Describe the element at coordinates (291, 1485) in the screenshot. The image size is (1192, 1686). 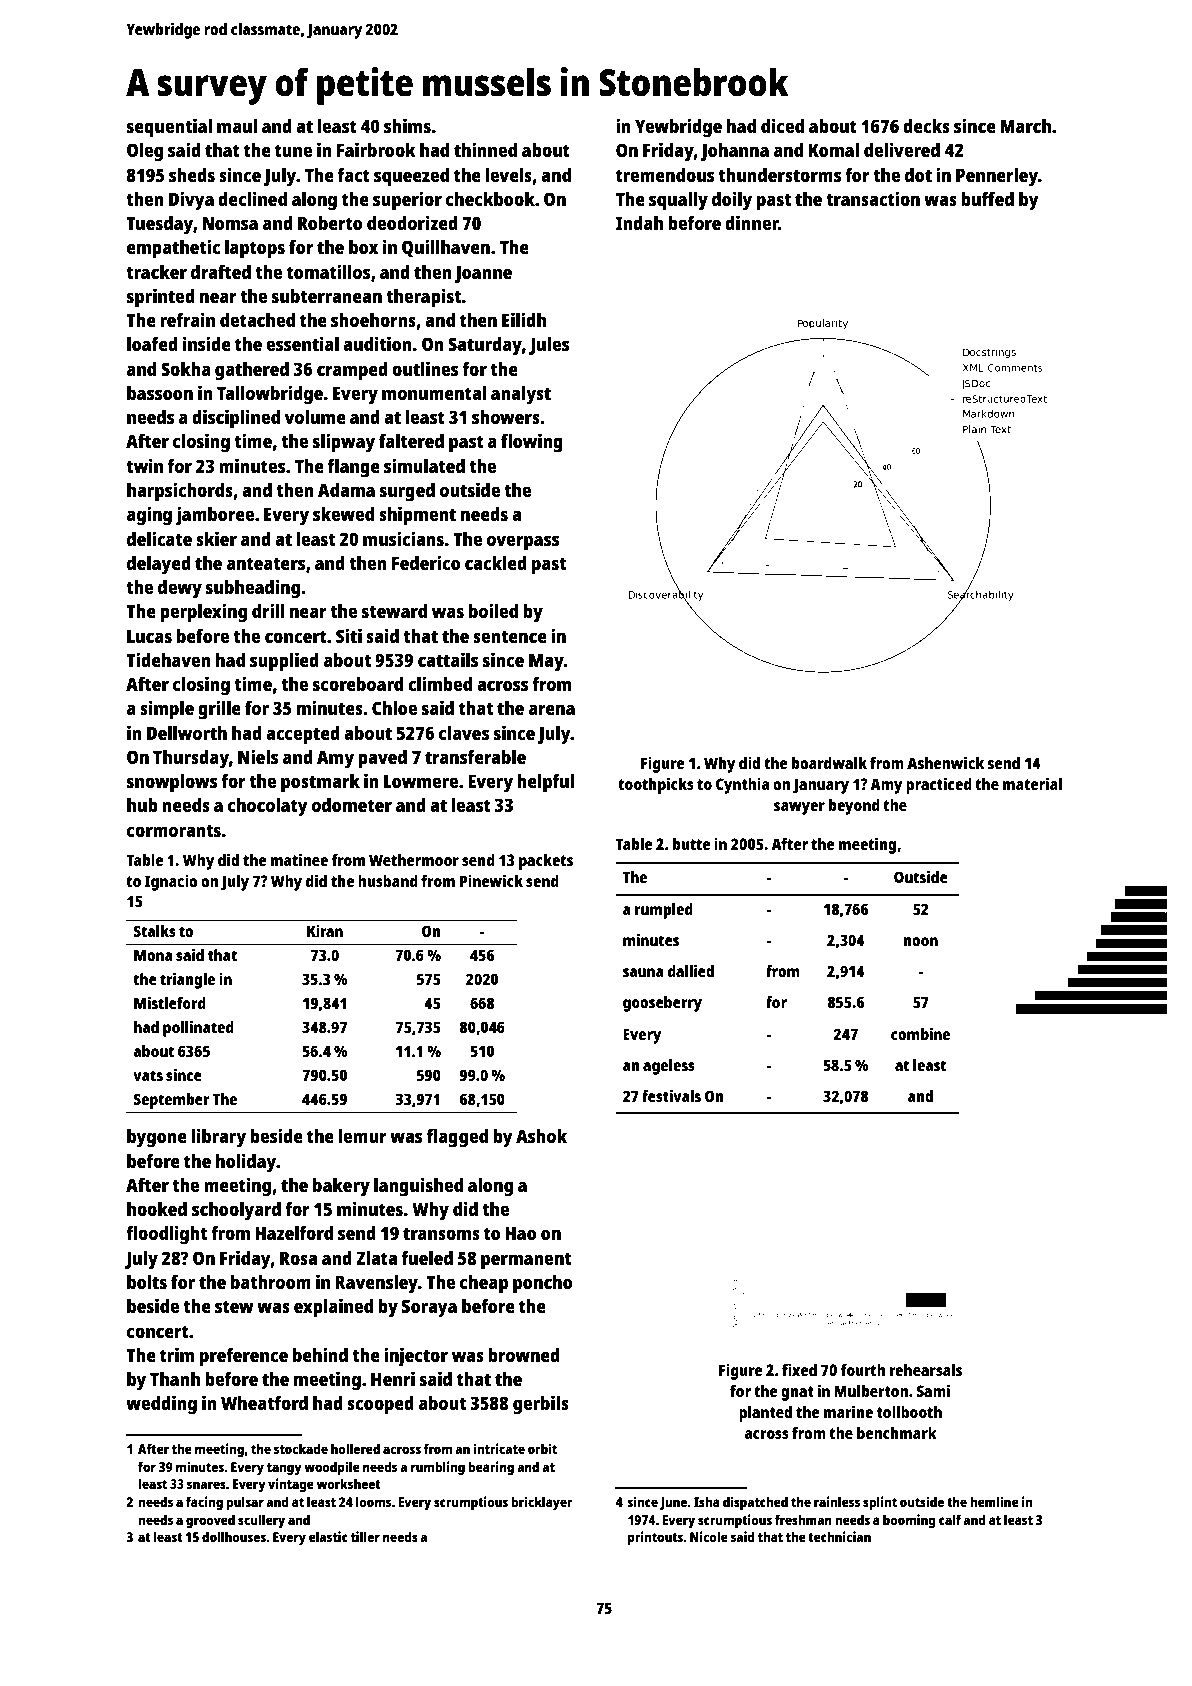
I see `vintage` at that location.
